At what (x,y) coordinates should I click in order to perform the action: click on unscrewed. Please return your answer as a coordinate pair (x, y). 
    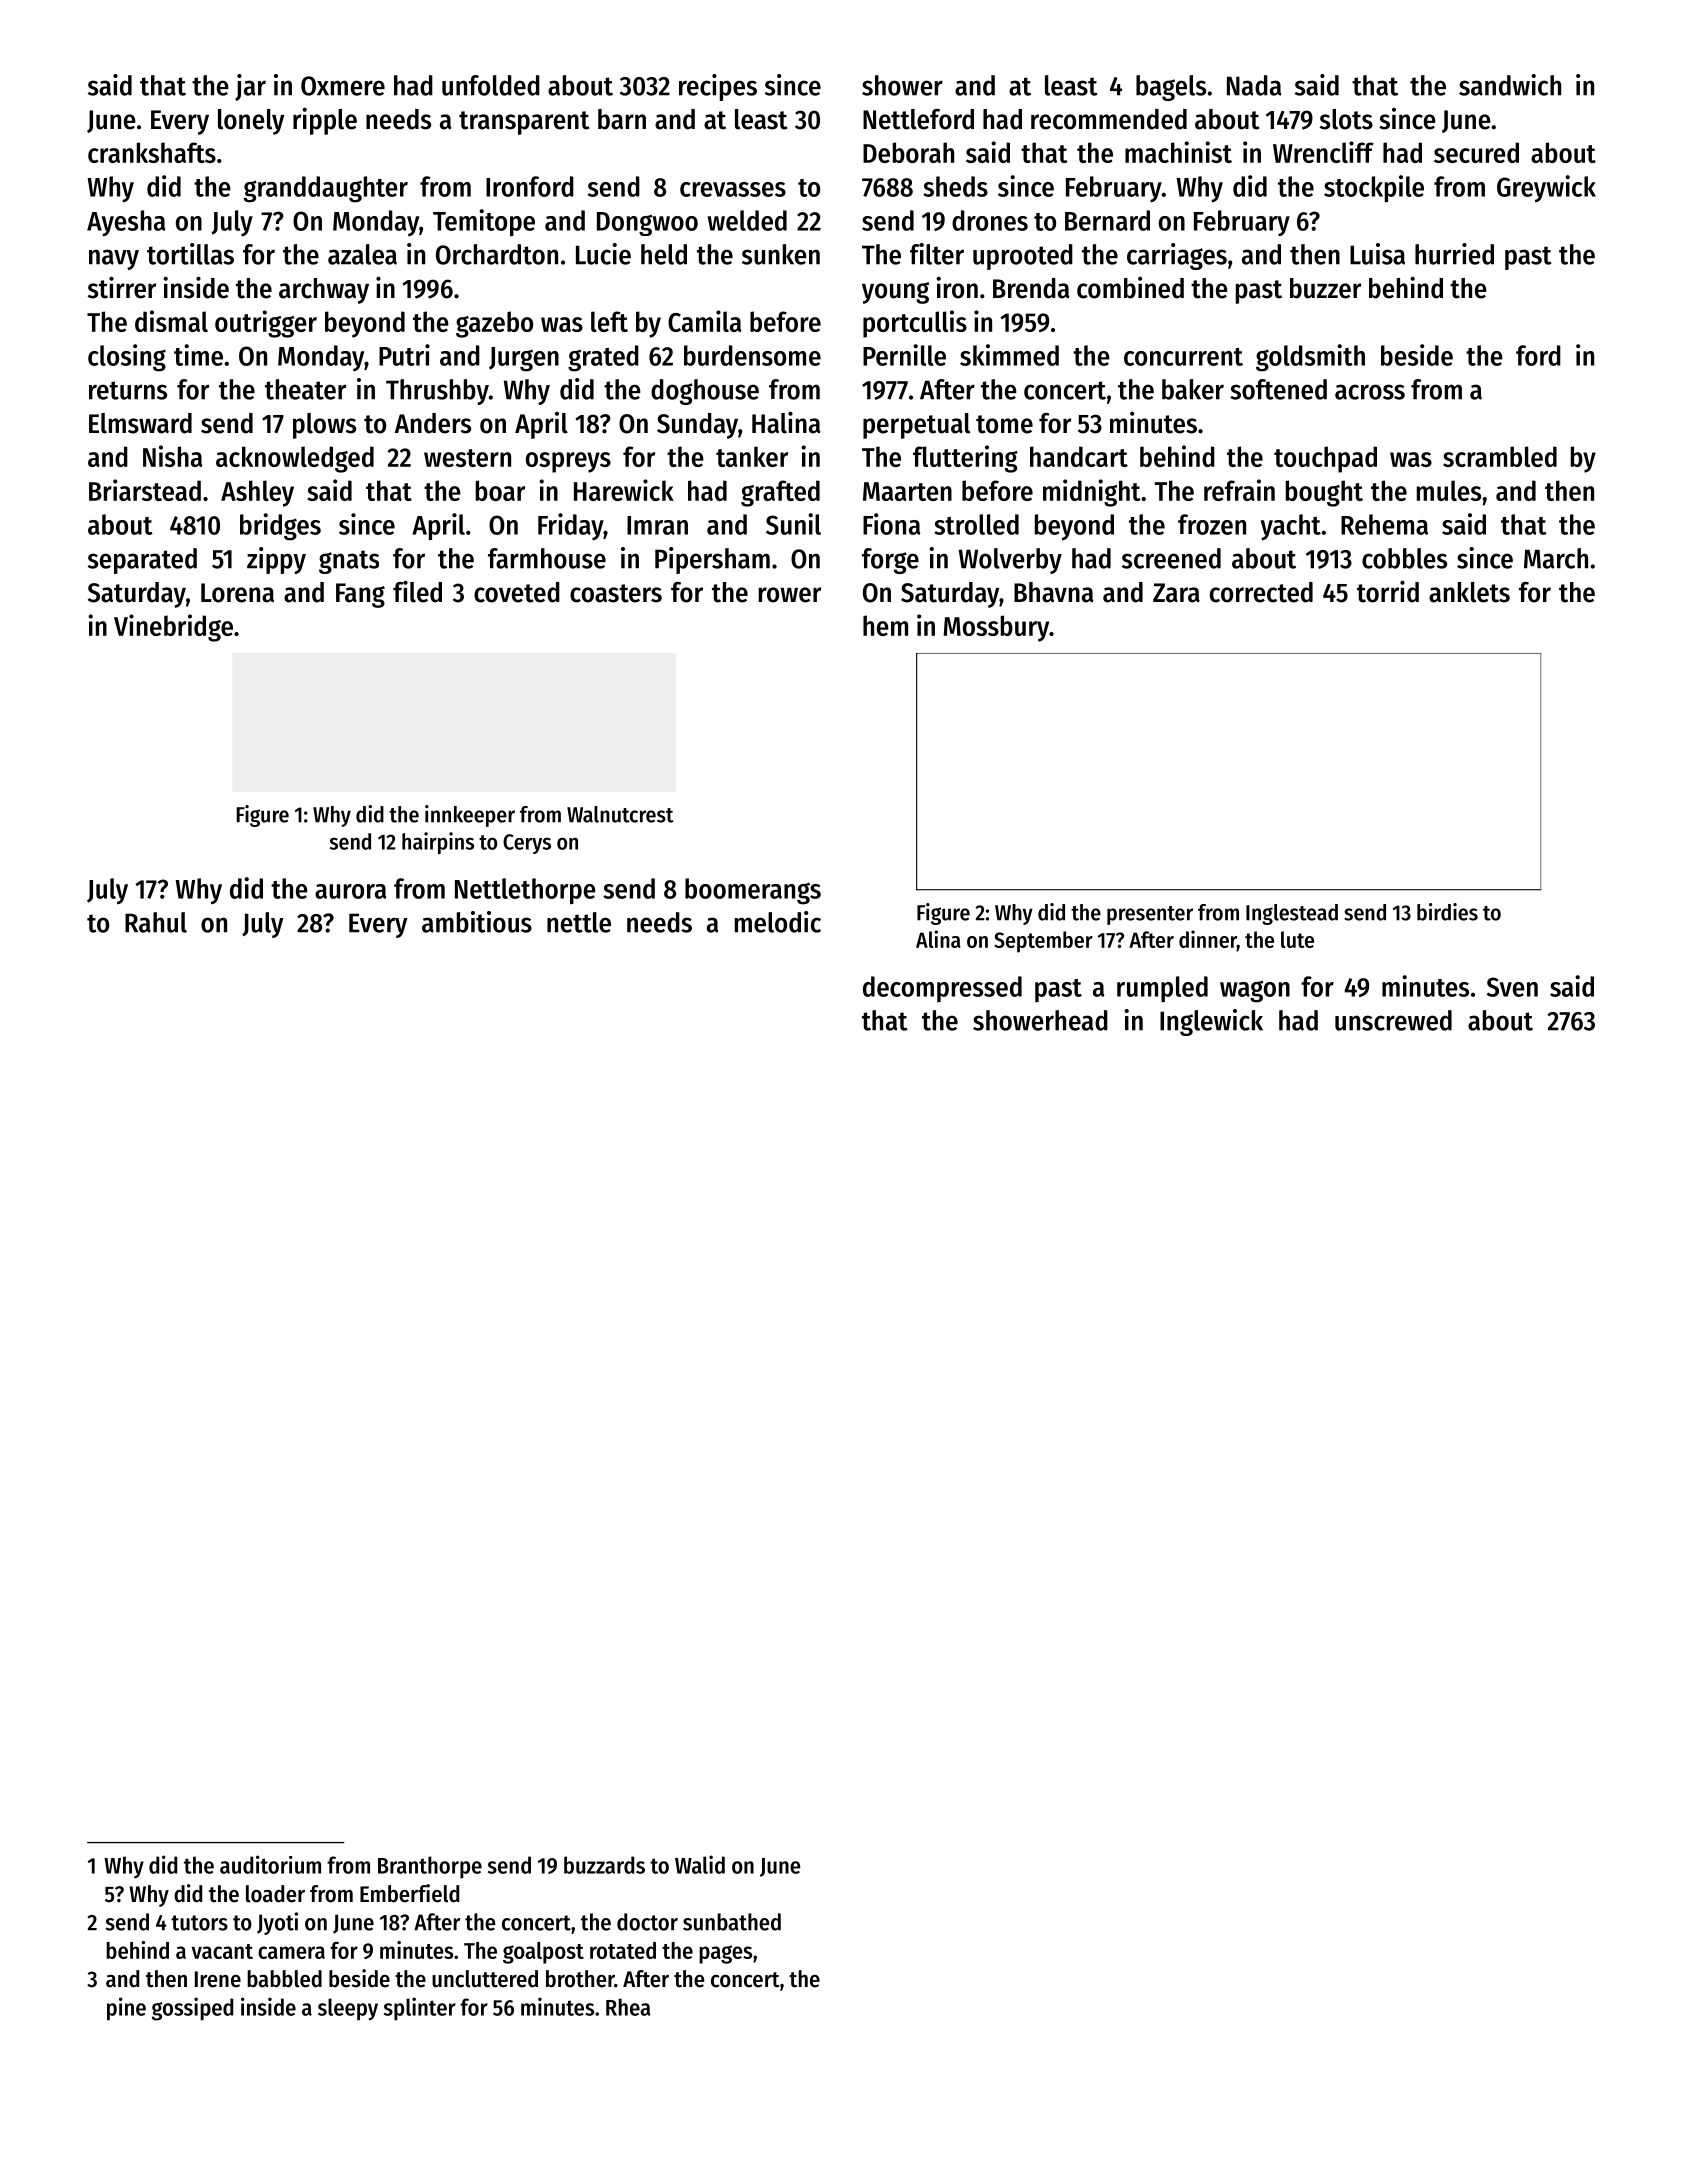
    Looking at the image, I should click on (1393, 1020).
